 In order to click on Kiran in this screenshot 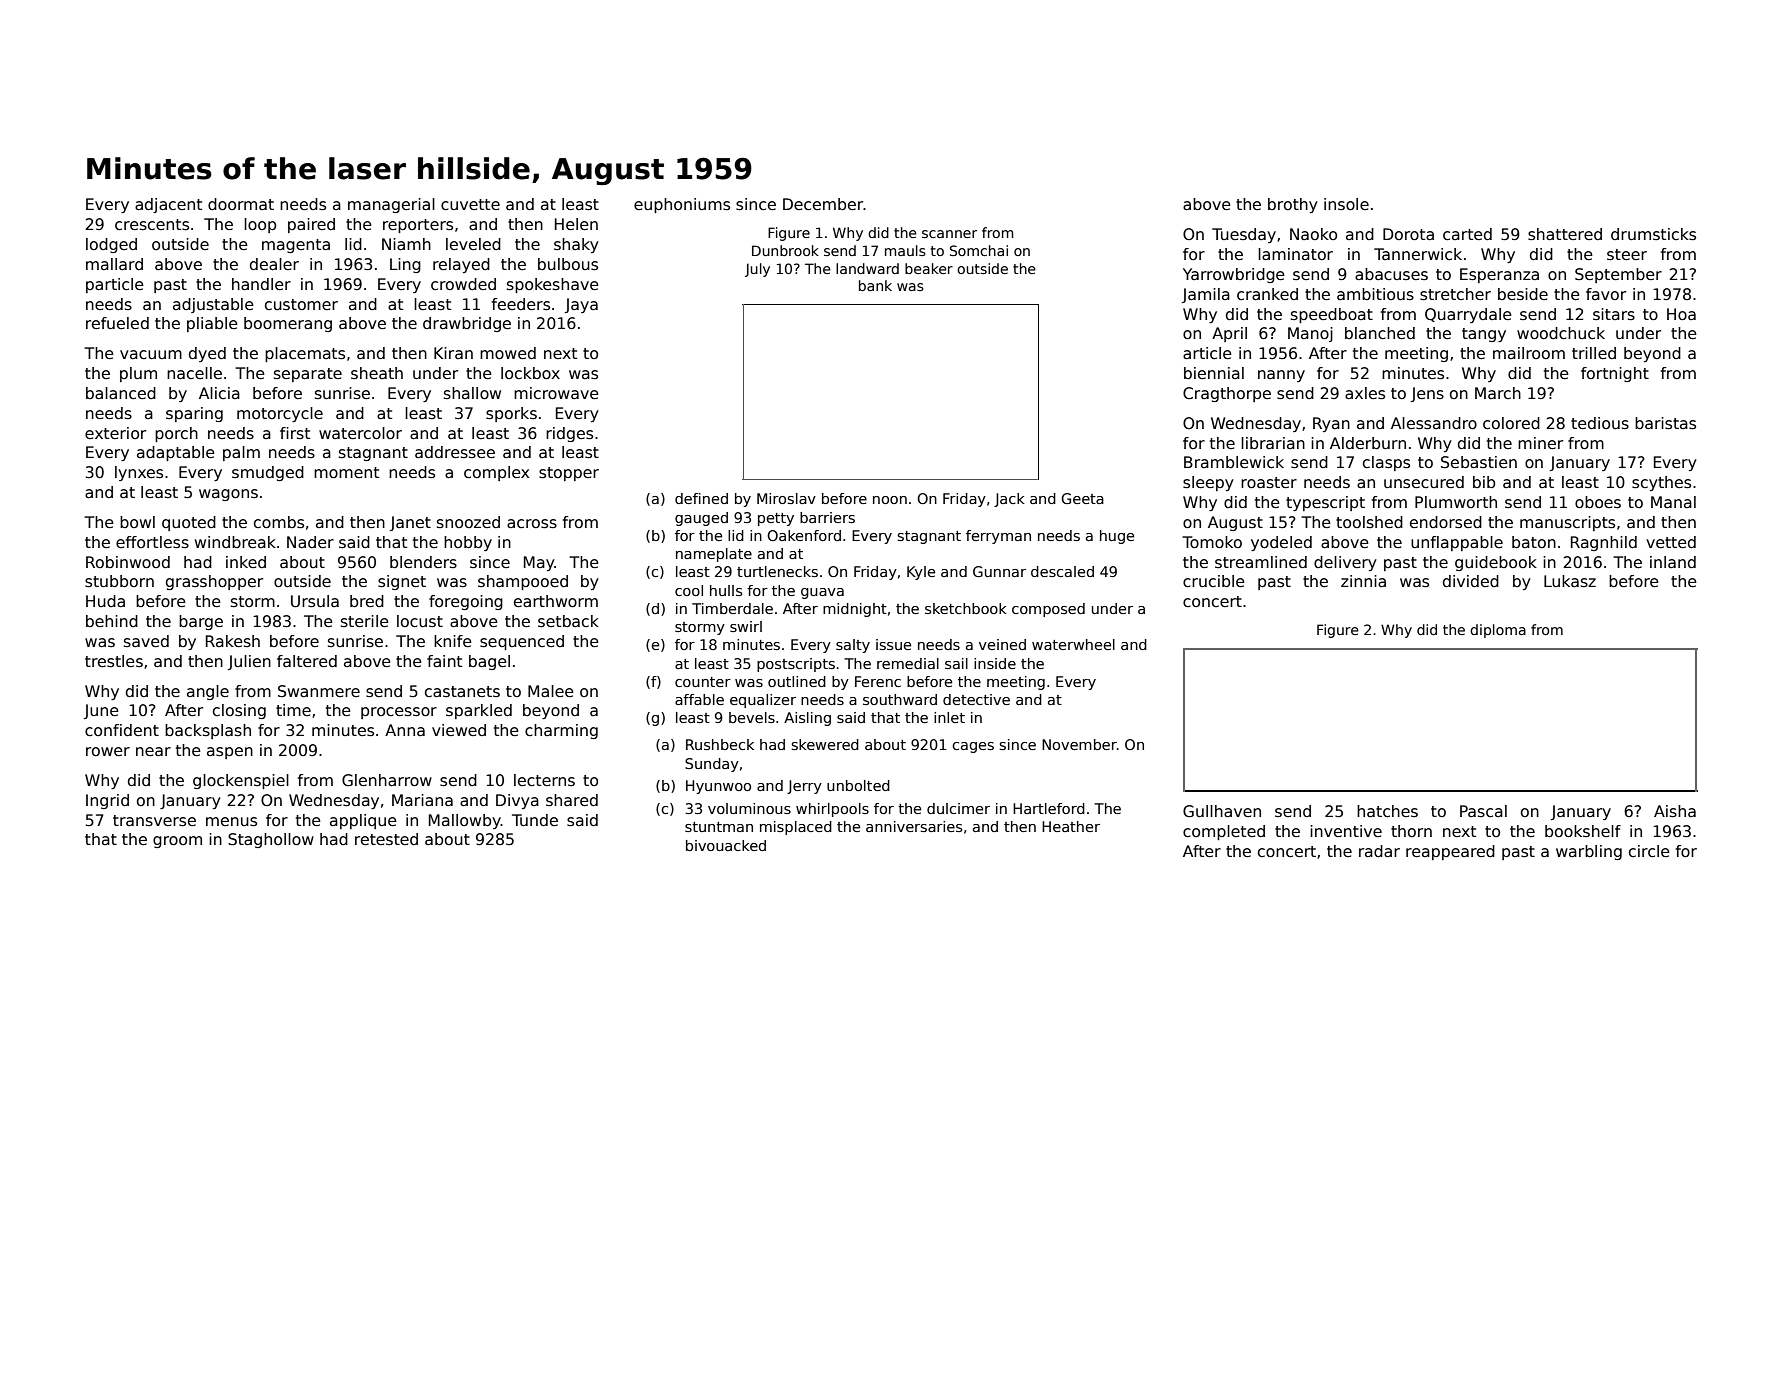, I will do `click(453, 353)`.
